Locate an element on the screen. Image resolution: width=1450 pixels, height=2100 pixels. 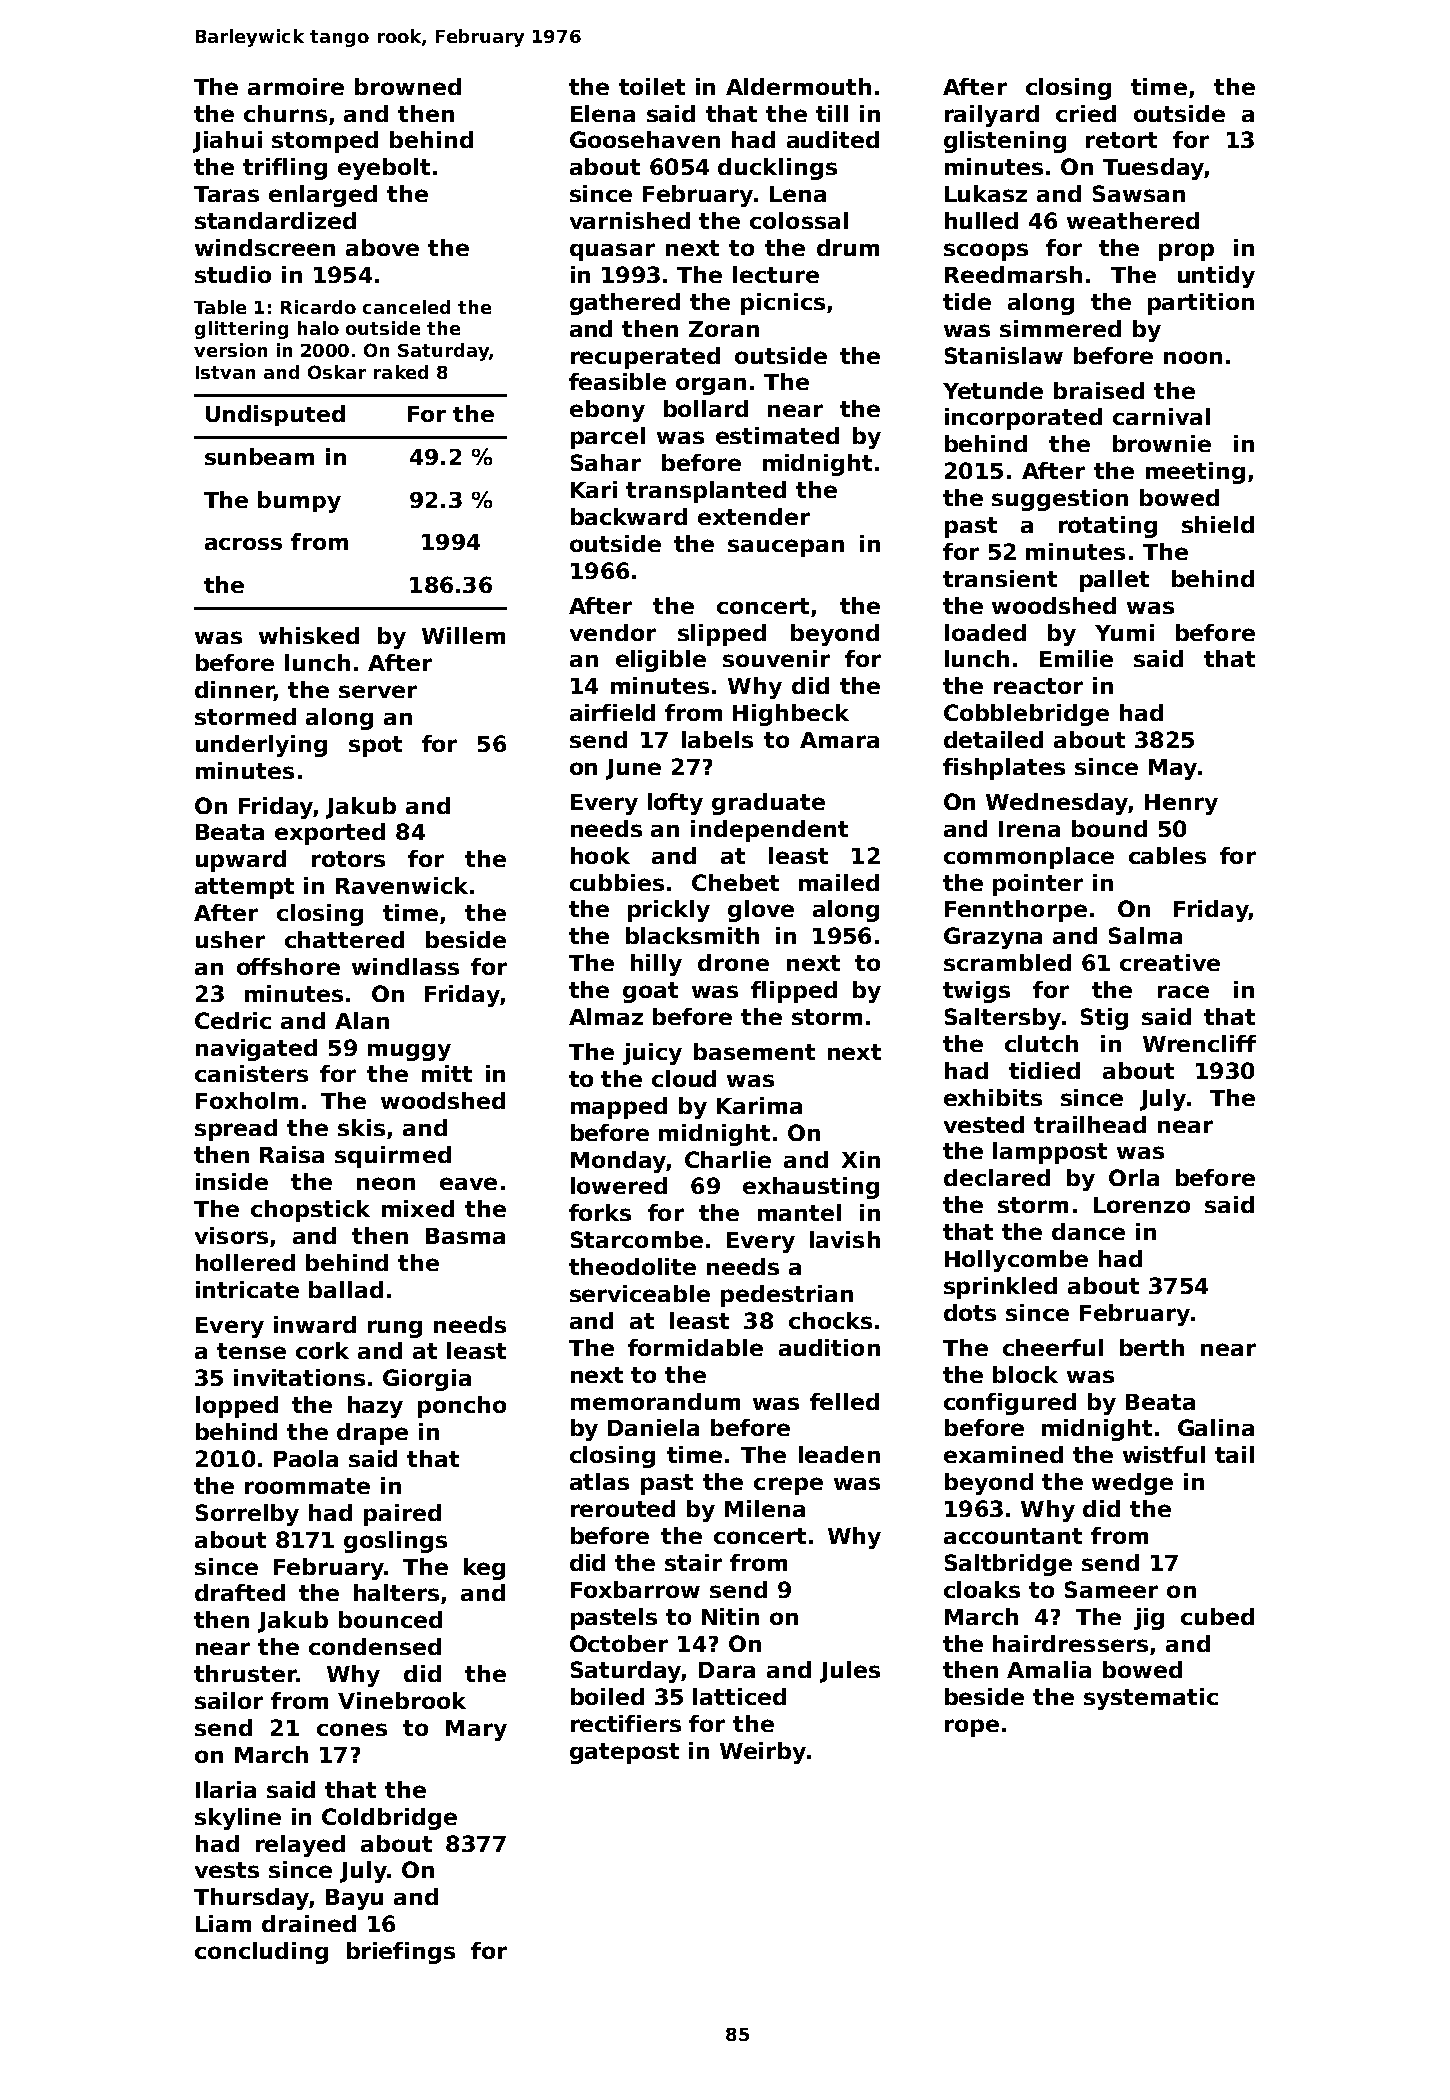
dots is located at coordinates (970, 1312).
